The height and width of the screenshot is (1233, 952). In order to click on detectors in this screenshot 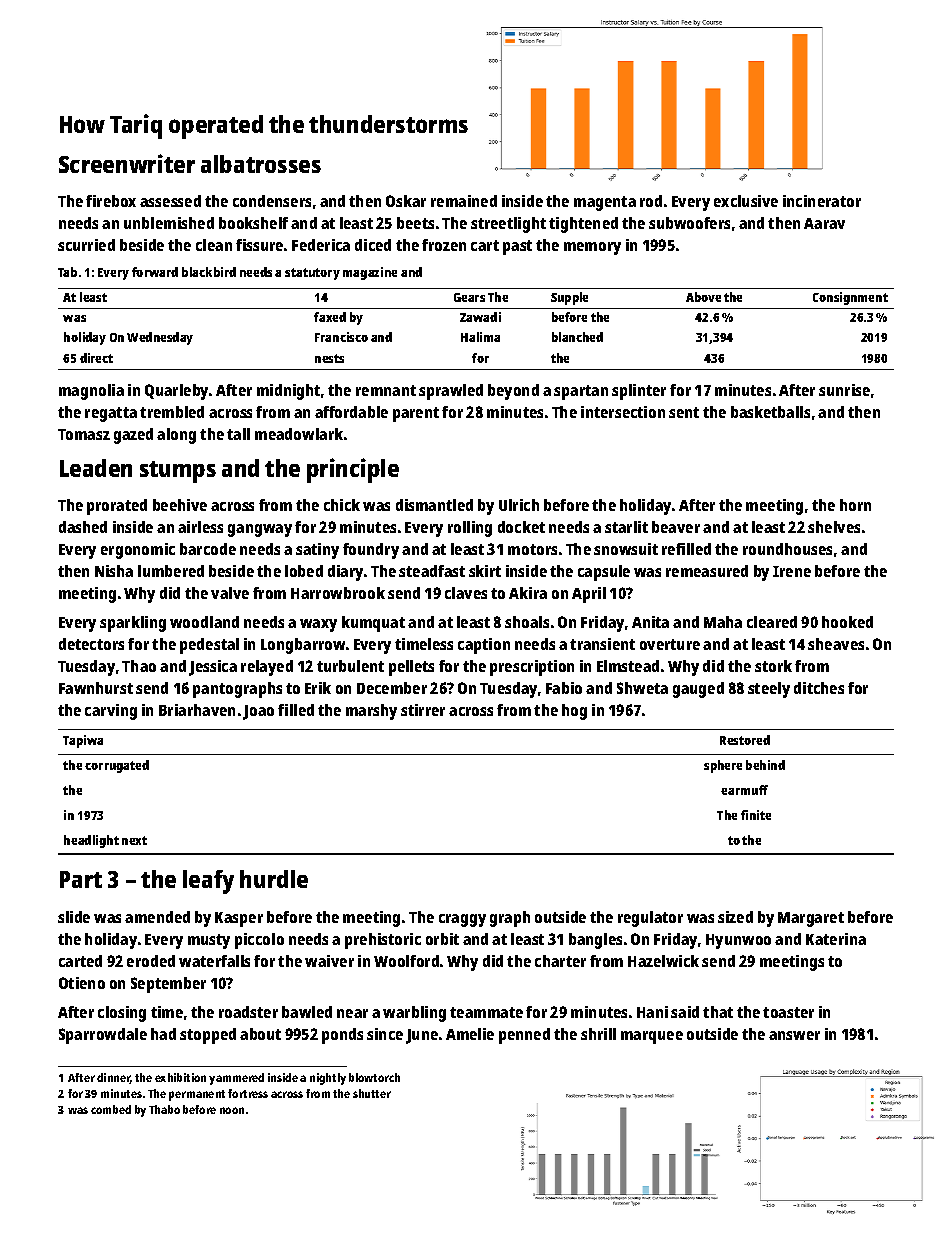, I will do `click(91, 644)`.
